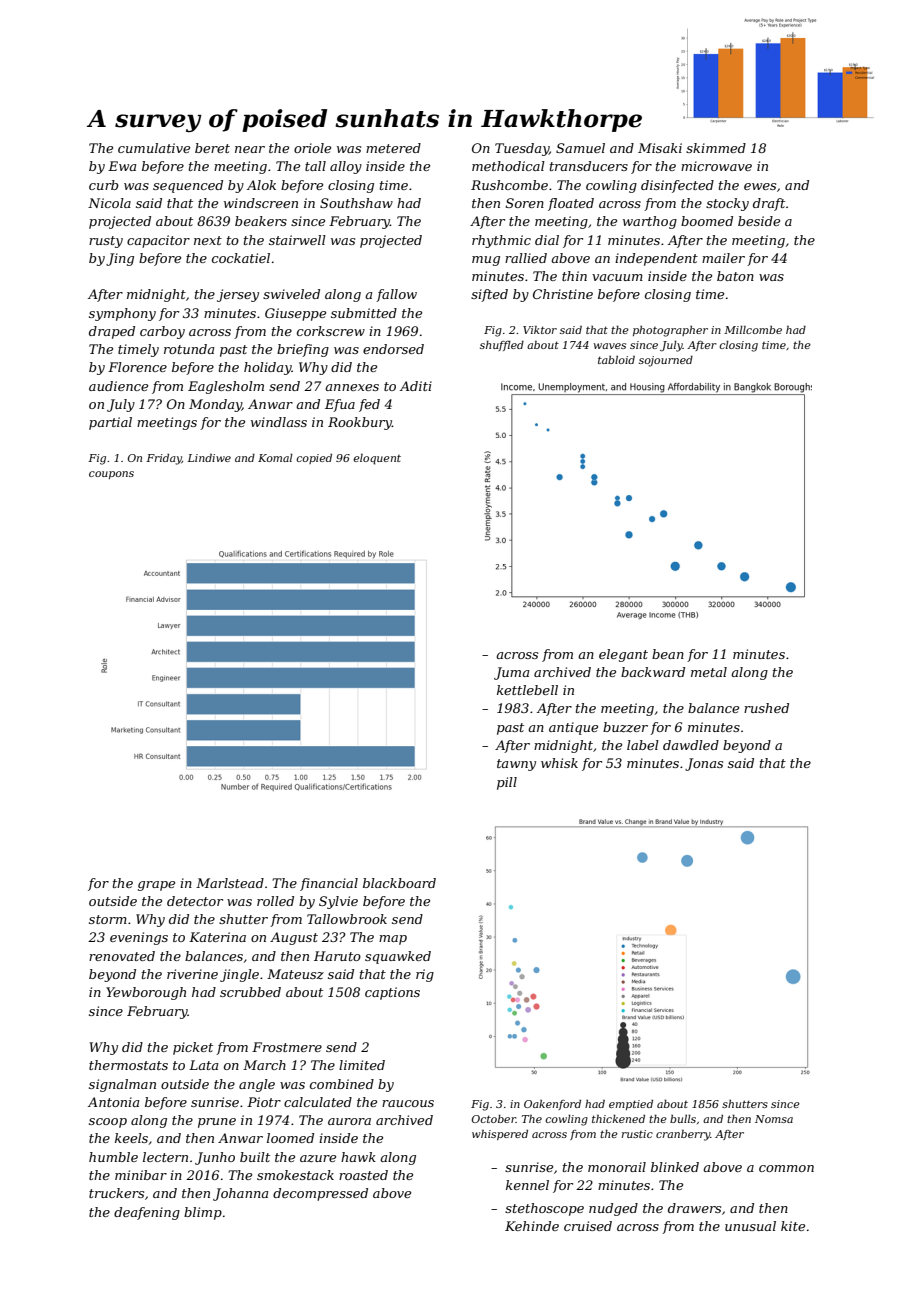 This image has width=908, height=1316. What do you see at coordinates (147, 1213) in the image?
I see `deafening` at bounding box center [147, 1213].
